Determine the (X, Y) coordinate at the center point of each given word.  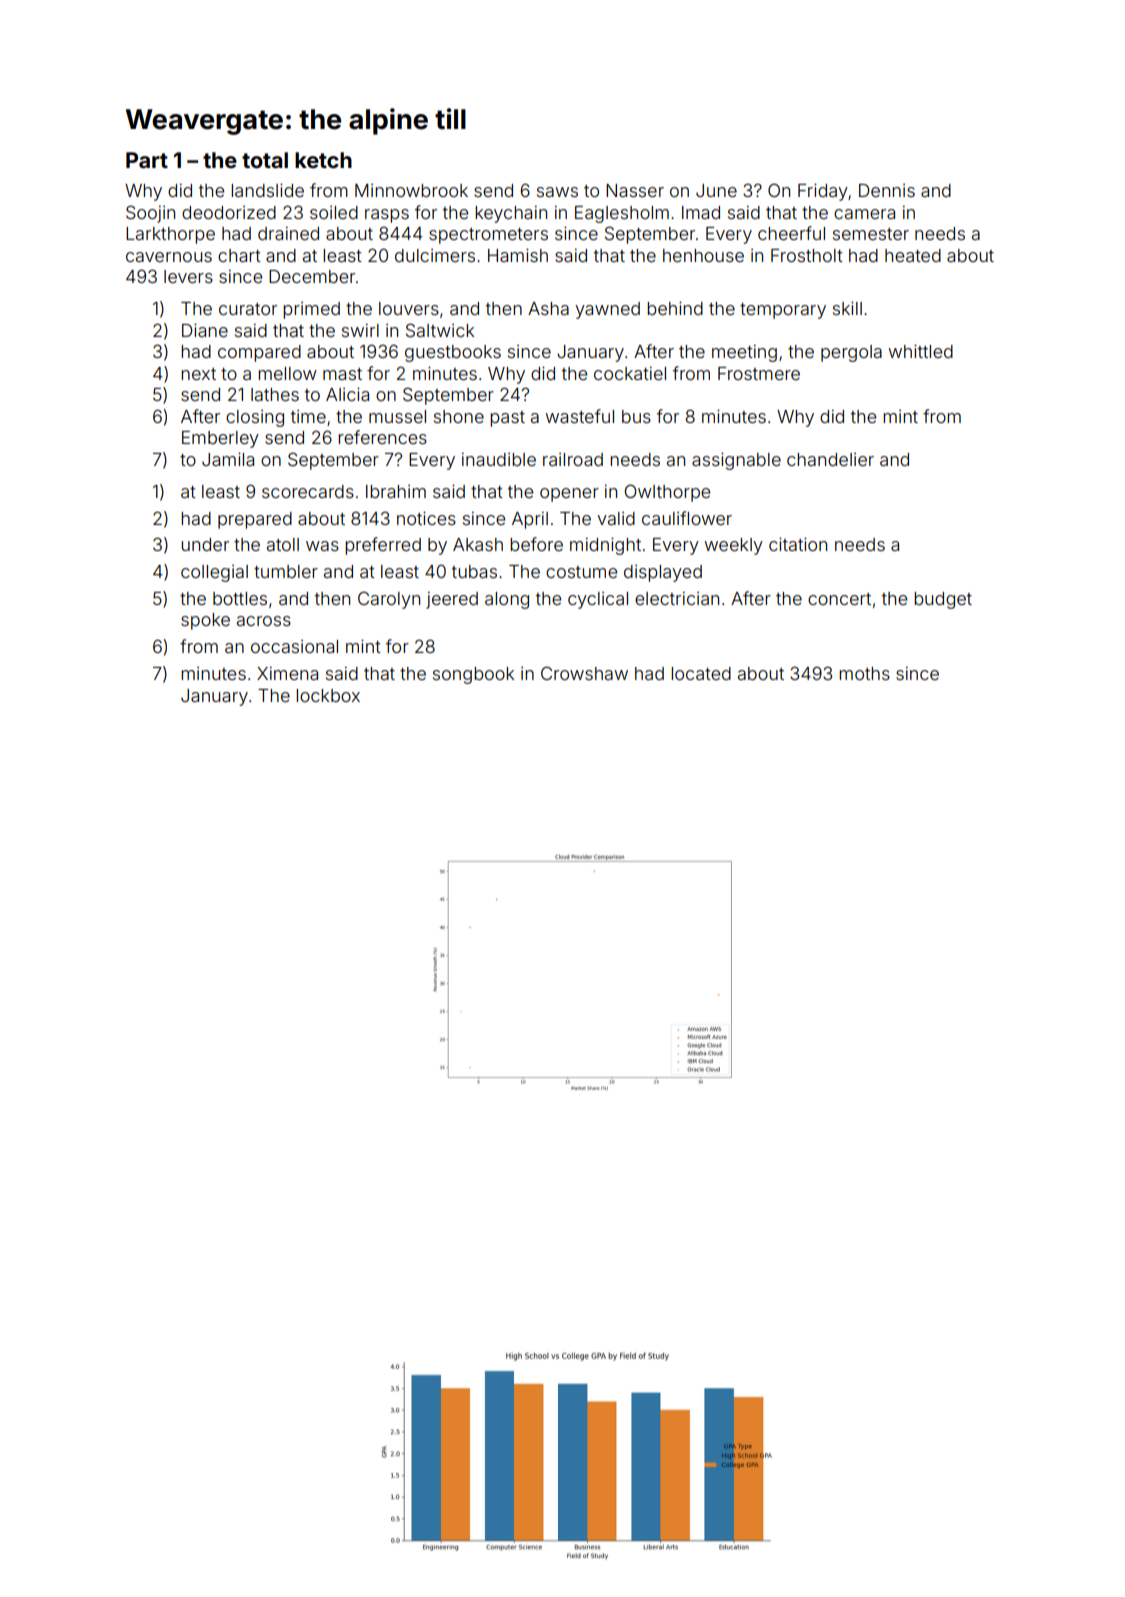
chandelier (830, 459)
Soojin (150, 214)
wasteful (580, 416)
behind (675, 308)
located (701, 673)
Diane (205, 330)
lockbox (328, 695)
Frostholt (807, 255)
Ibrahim (396, 491)
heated (913, 255)
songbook (473, 675)
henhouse (703, 255)
